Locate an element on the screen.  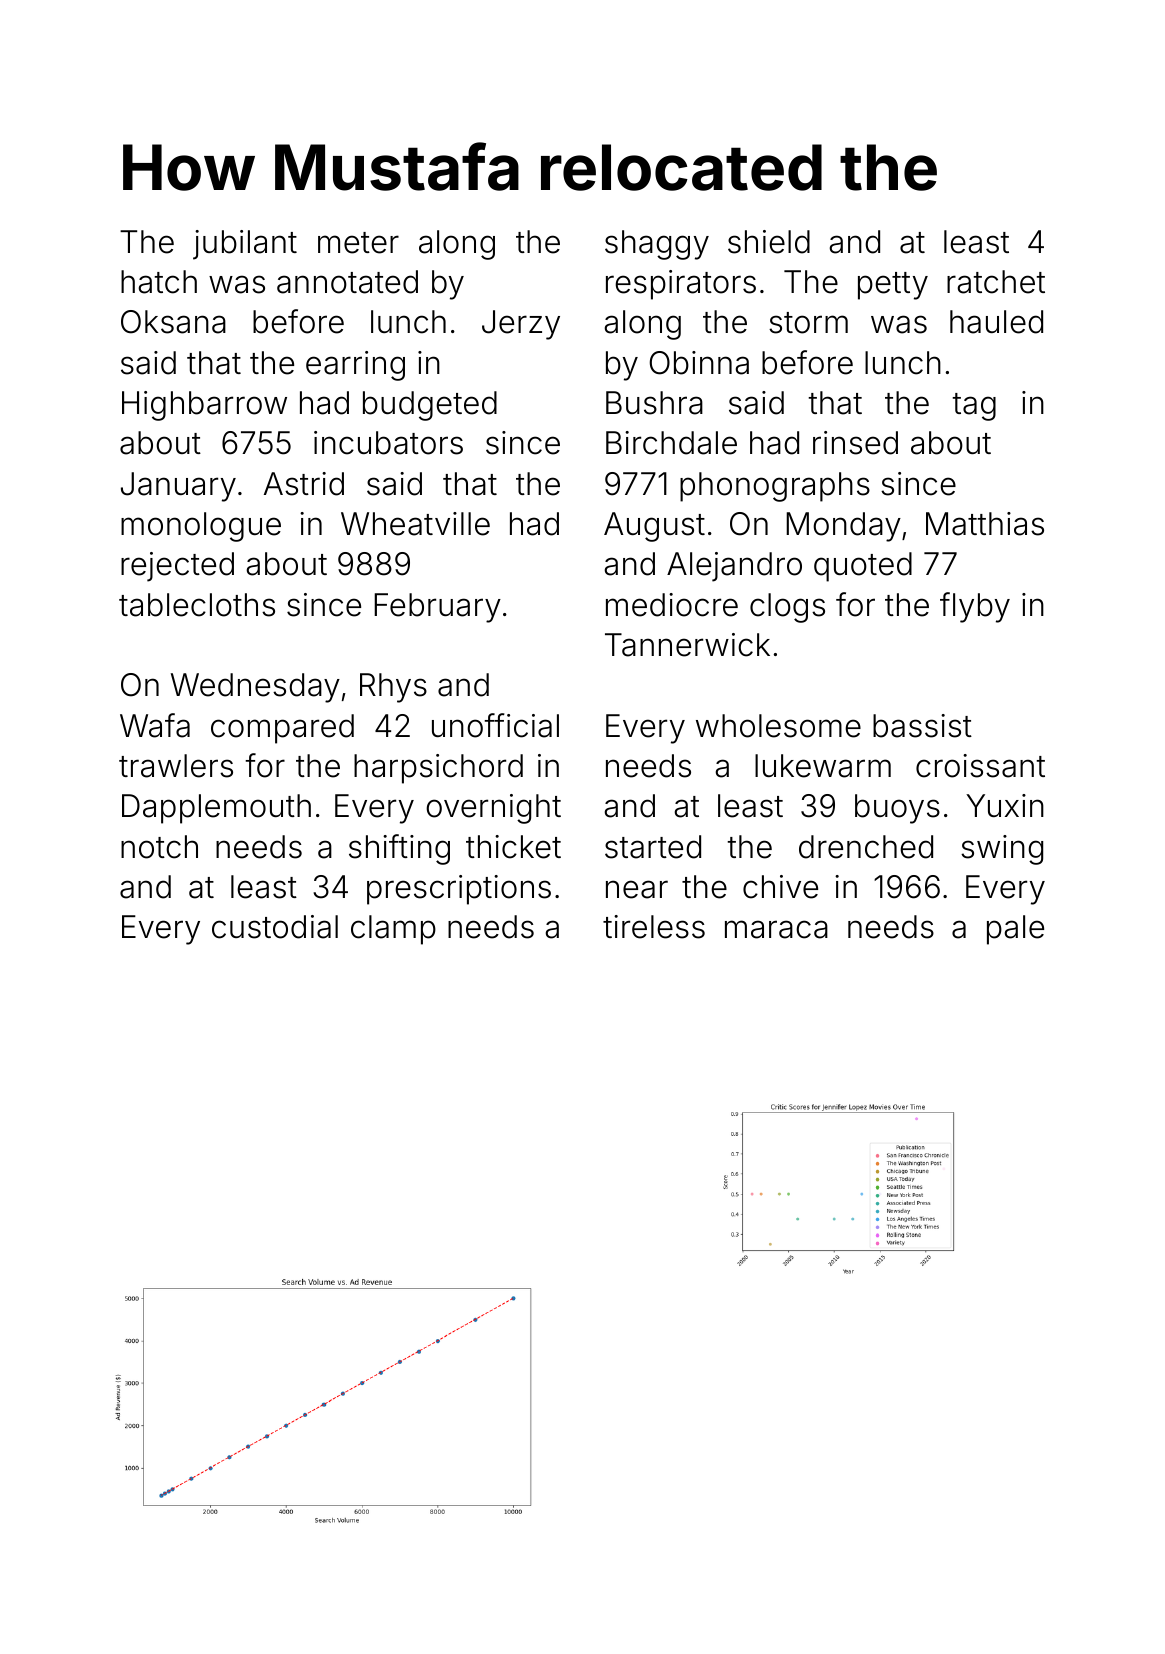
shaggy is located at coordinates (657, 245).
